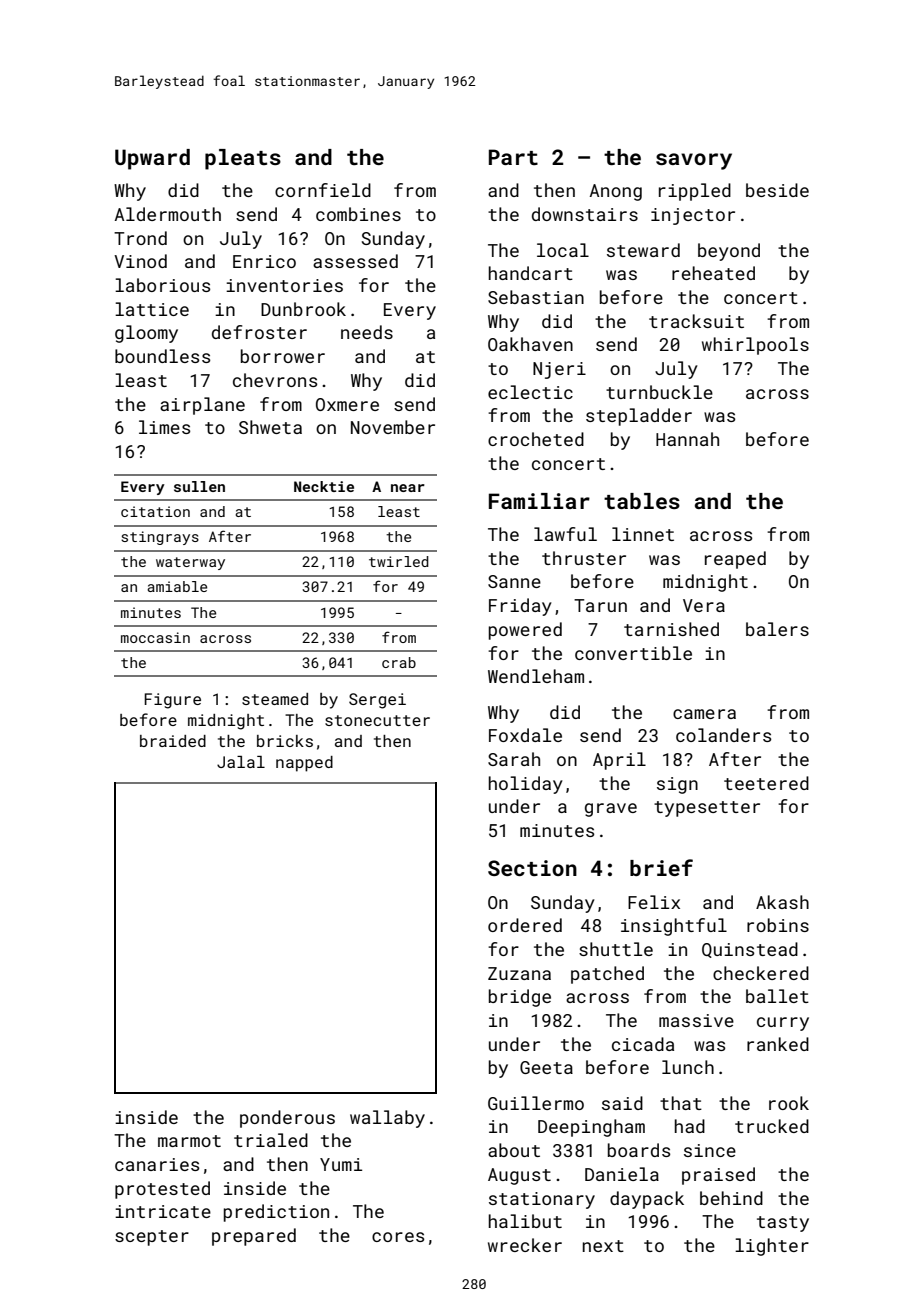 Image resolution: width=924 pixels, height=1314 pixels. What do you see at coordinates (777, 190) in the screenshot?
I see `beside` at bounding box center [777, 190].
